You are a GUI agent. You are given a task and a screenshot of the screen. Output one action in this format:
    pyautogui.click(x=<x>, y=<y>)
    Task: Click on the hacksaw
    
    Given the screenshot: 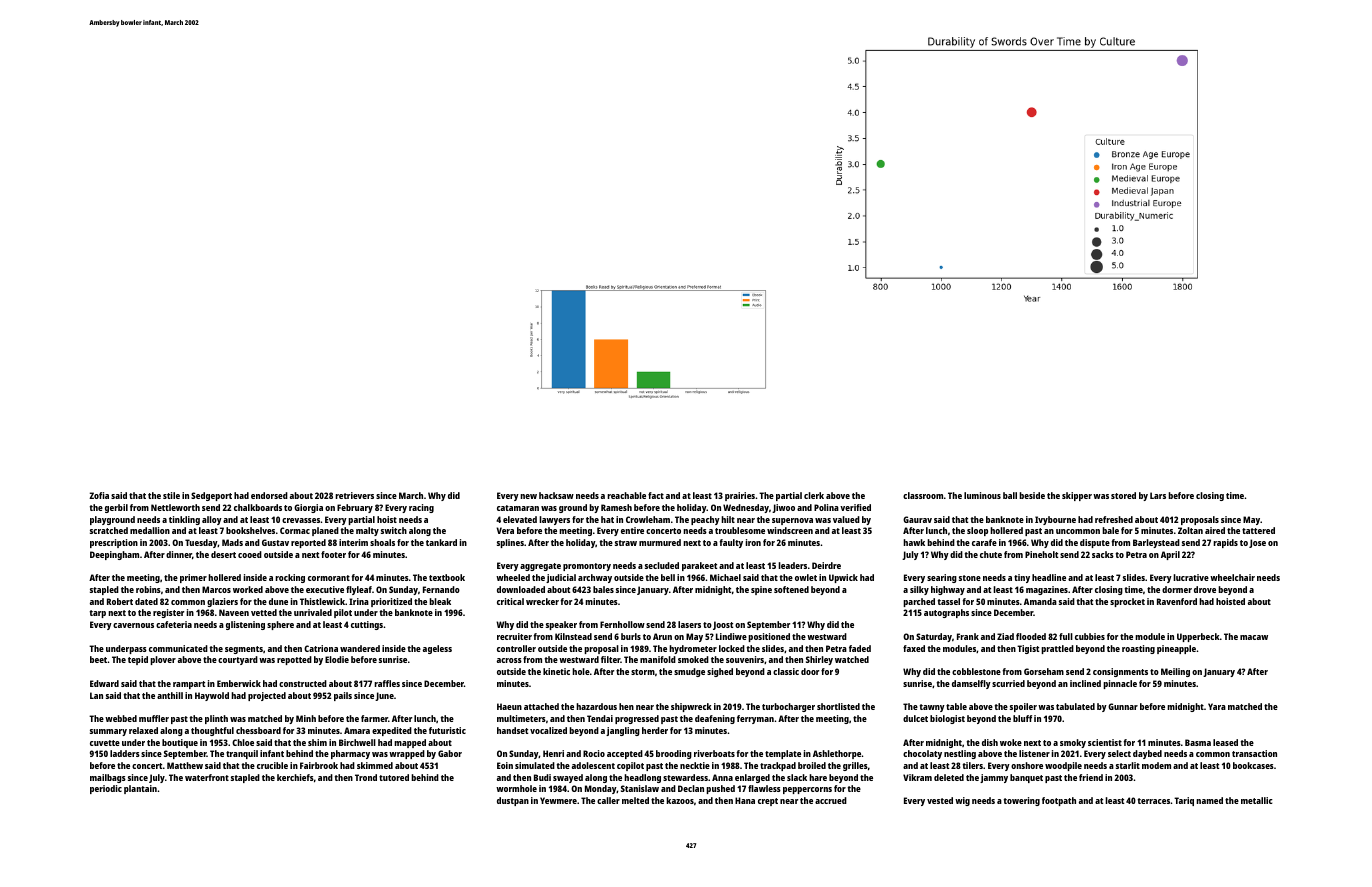 What is the action you would take?
    pyautogui.click(x=556, y=495)
